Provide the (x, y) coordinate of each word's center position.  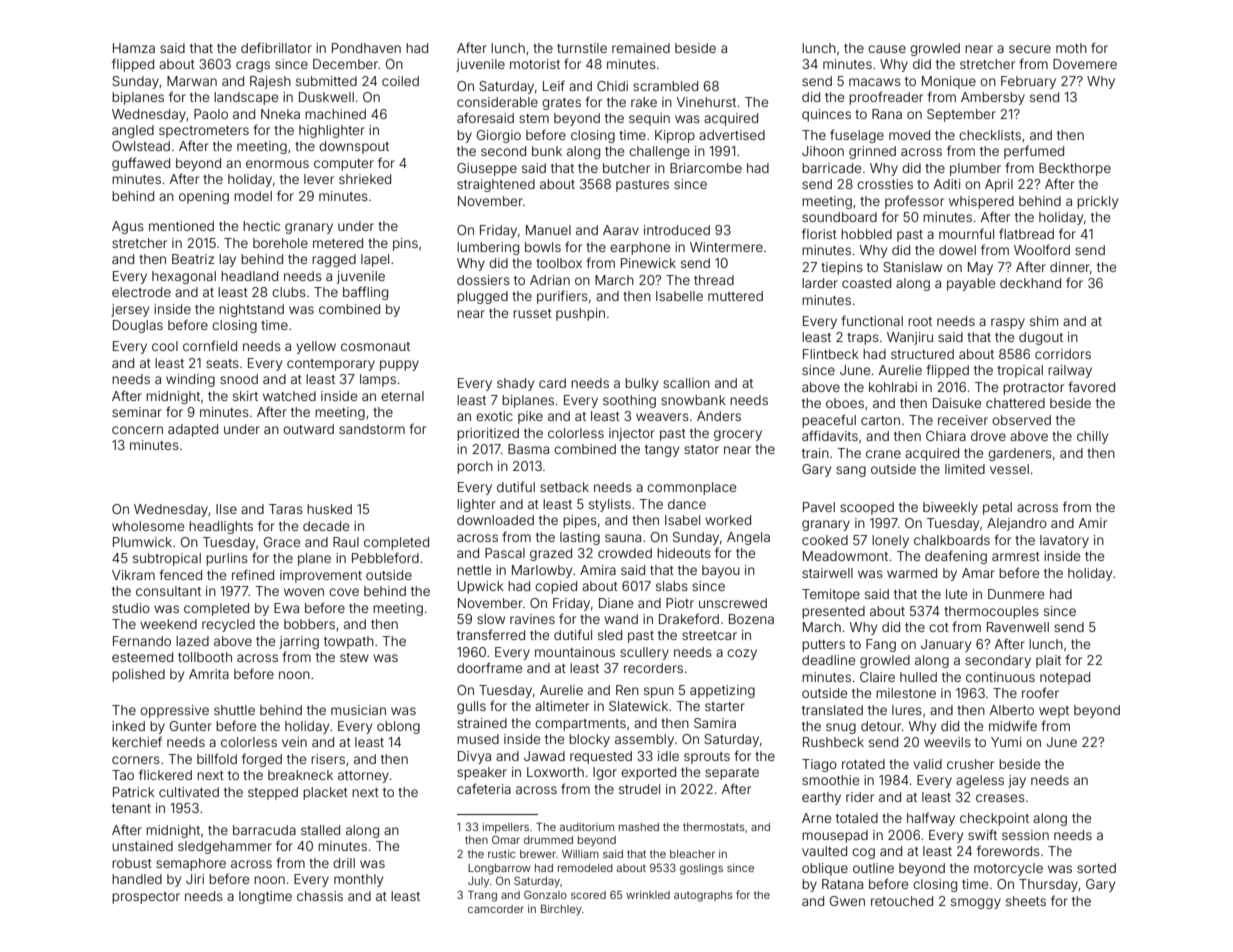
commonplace (691, 488)
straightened (496, 185)
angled (133, 131)
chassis (320, 896)
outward (308, 429)
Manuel (548, 230)
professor (914, 202)
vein (294, 742)
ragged (334, 260)
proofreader (886, 98)
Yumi (1006, 742)
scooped (867, 508)
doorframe (489, 667)
